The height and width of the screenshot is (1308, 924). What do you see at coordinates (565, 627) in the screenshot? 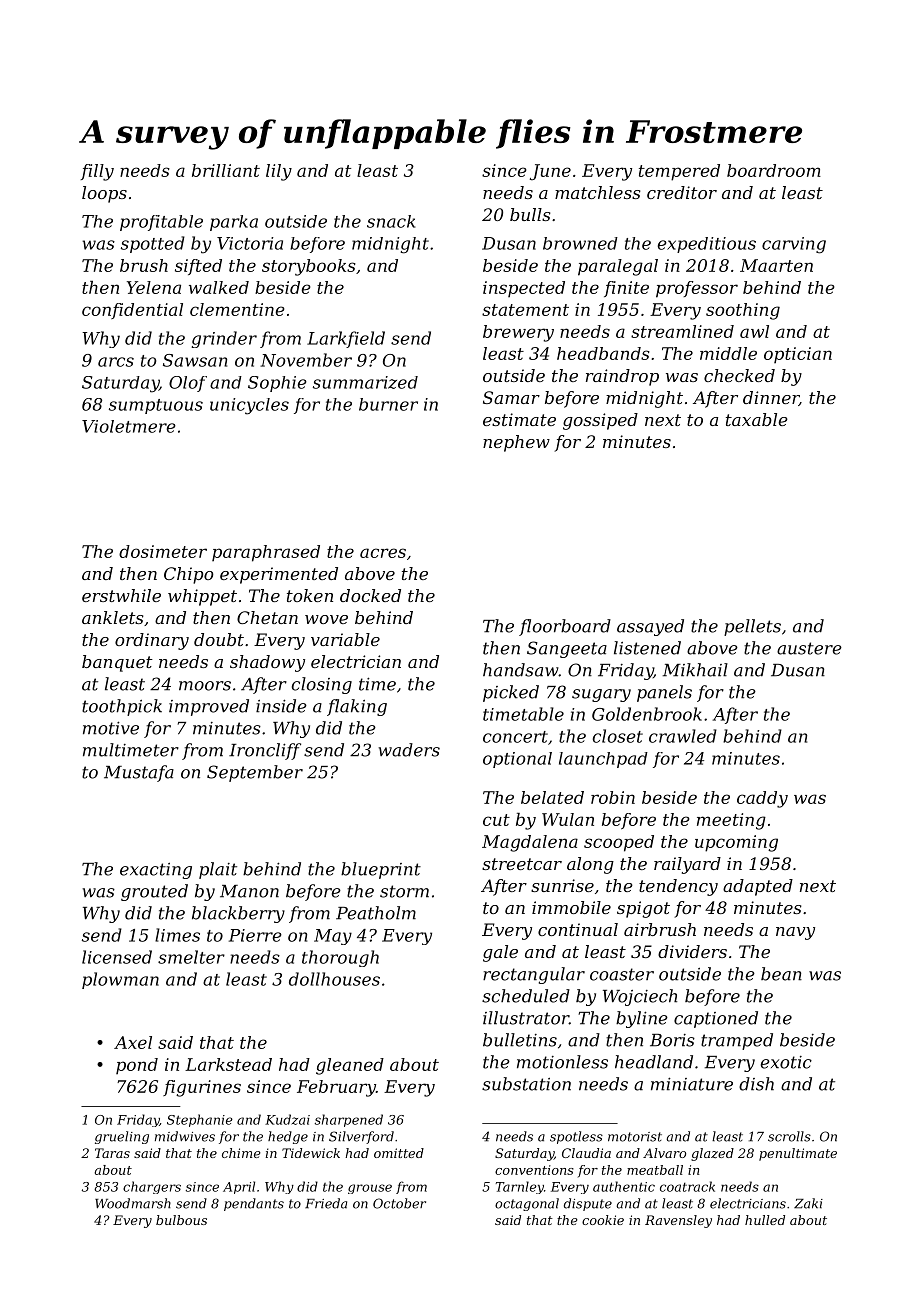
I see `floorboard` at bounding box center [565, 627].
